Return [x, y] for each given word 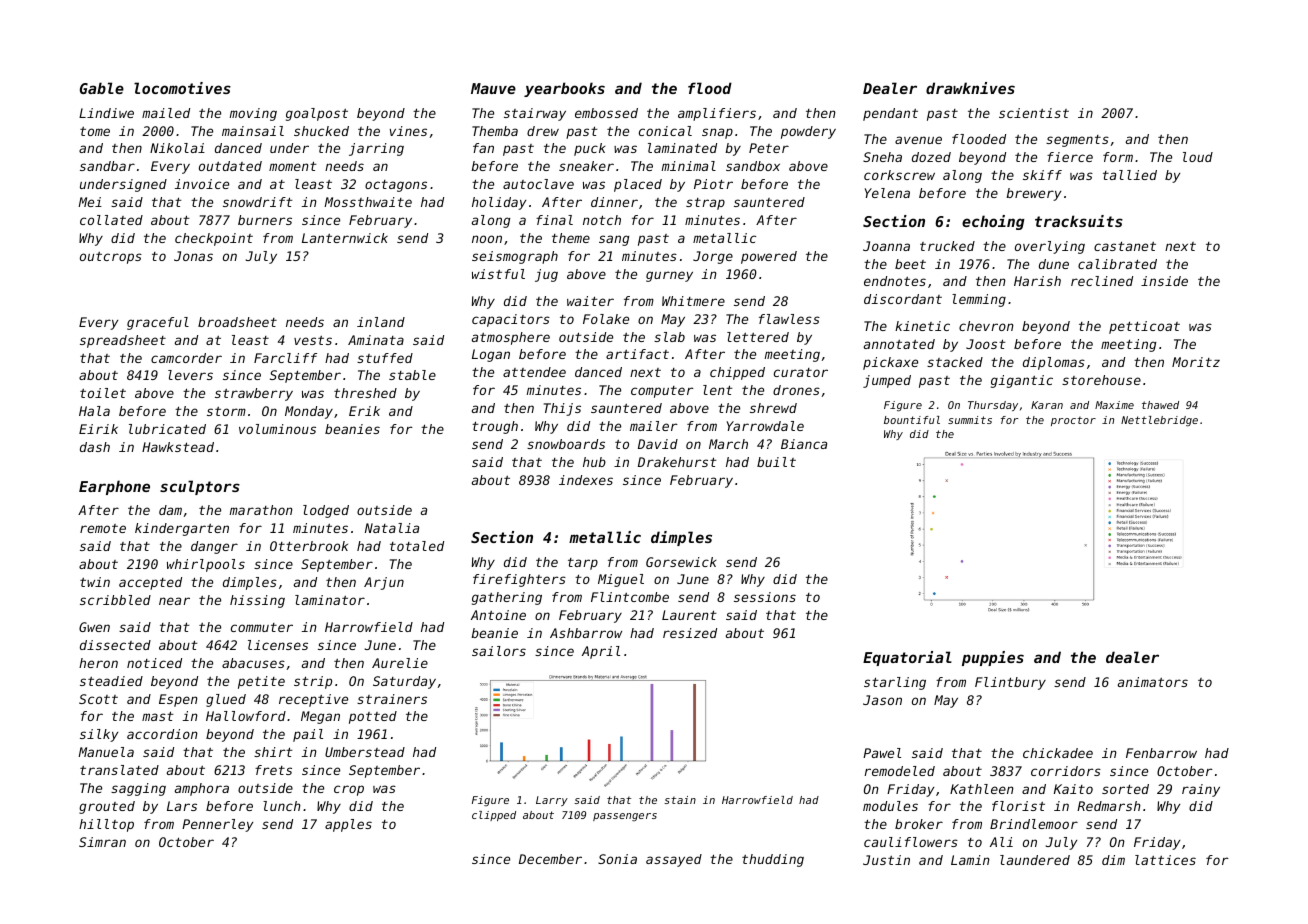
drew [543, 131]
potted [373, 717]
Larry [552, 801]
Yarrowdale [765, 426]
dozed [931, 157]
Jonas [193, 256]
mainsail [253, 131]
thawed [1160, 405]
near [174, 601]
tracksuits [1079, 221]
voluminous [277, 429]
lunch [282, 806]
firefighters [519, 580]
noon [487, 239]
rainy [1201, 790]
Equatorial [907, 658]
